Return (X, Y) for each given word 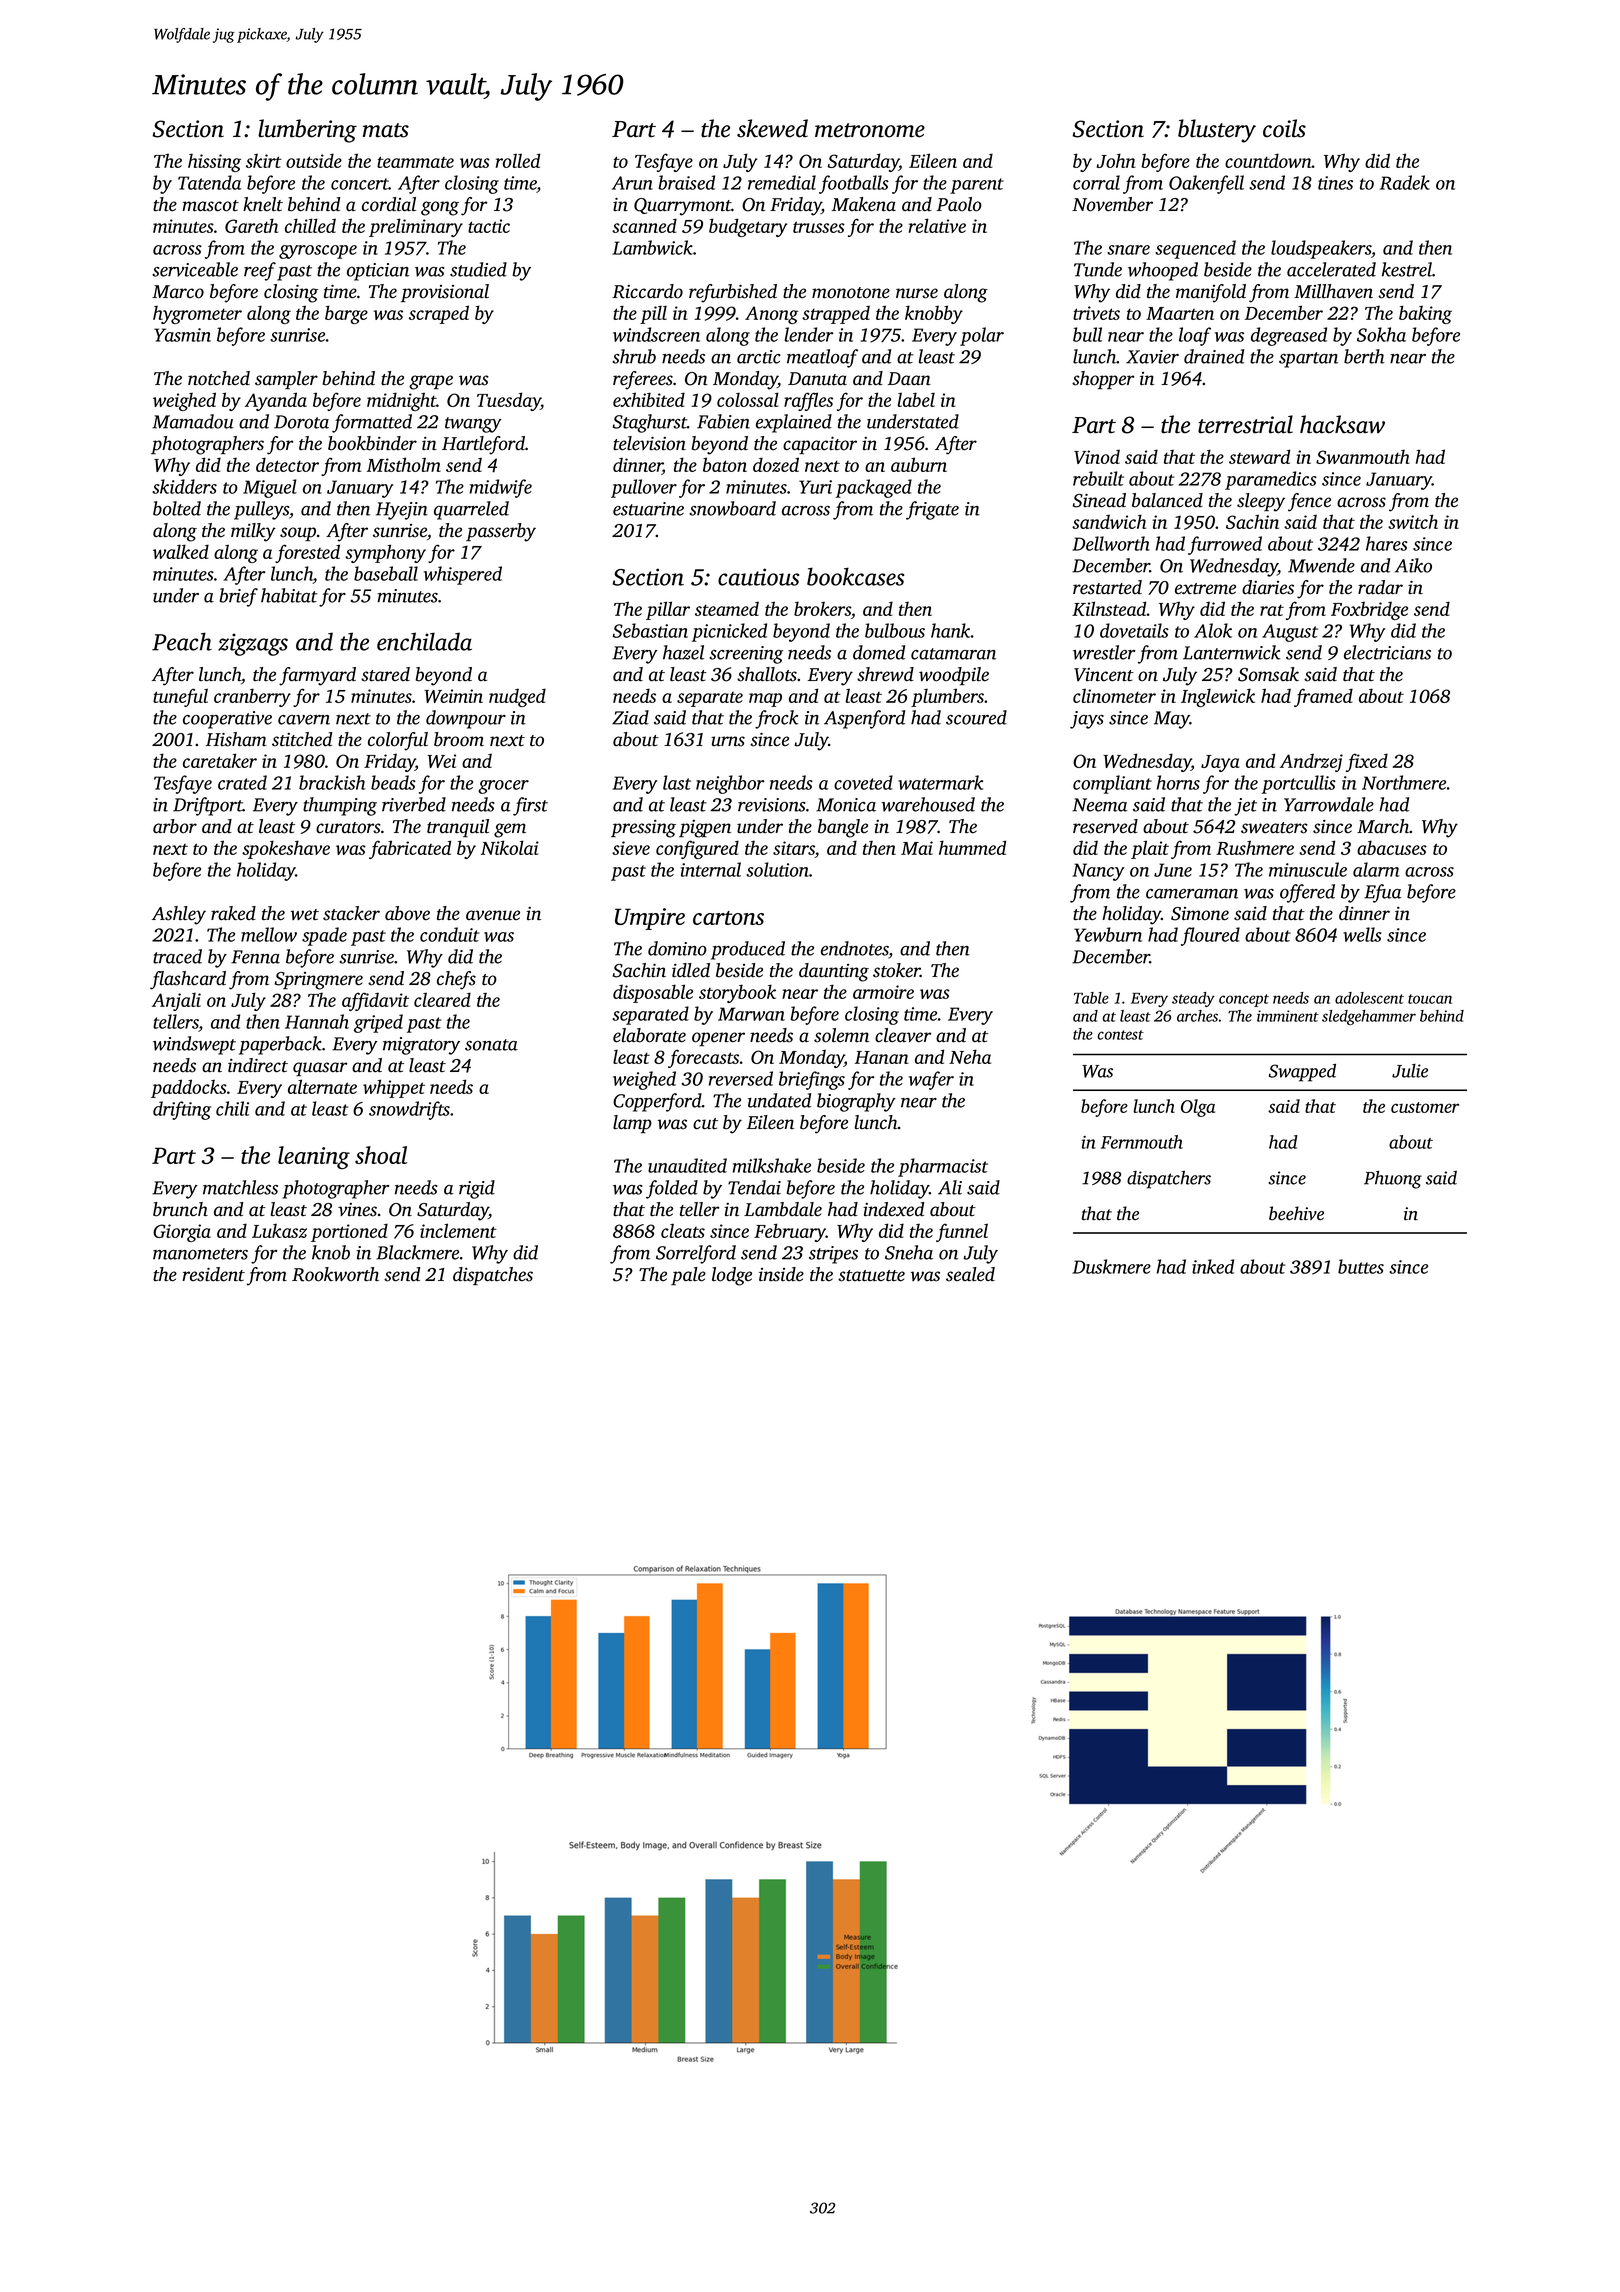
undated (779, 1100)
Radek (1405, 182)
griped (378, 1023)
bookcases (855, 576)
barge (346, 314)
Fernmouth (1142, 1142)
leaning (314, 1157)
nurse (917, 293)
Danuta (817, 378)
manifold (1211, 293)
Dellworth (1111, 543)
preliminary (416, 227)
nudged (517, 697)
